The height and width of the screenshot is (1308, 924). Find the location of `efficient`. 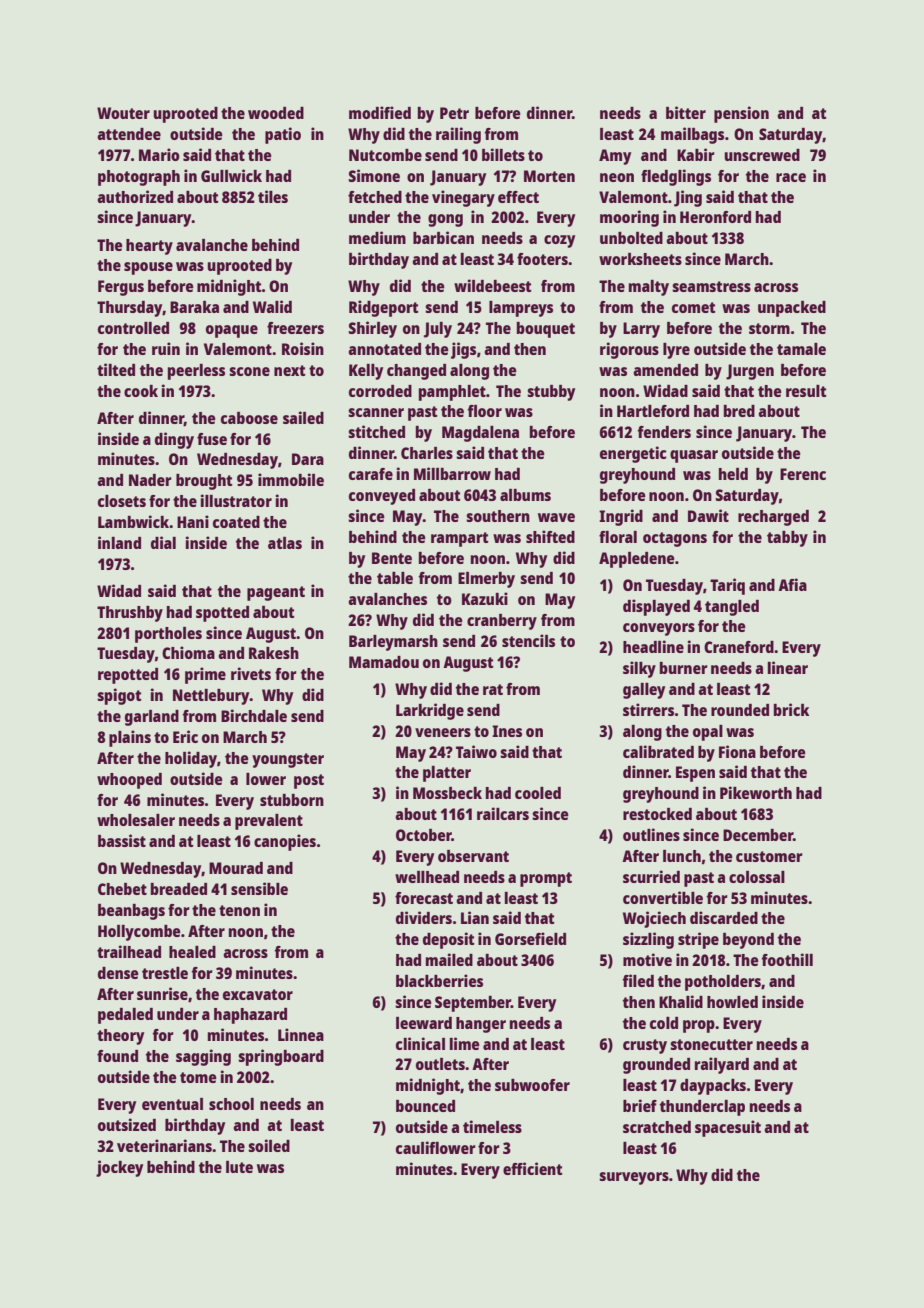

efficient is located at coordinates (532, 1168).
